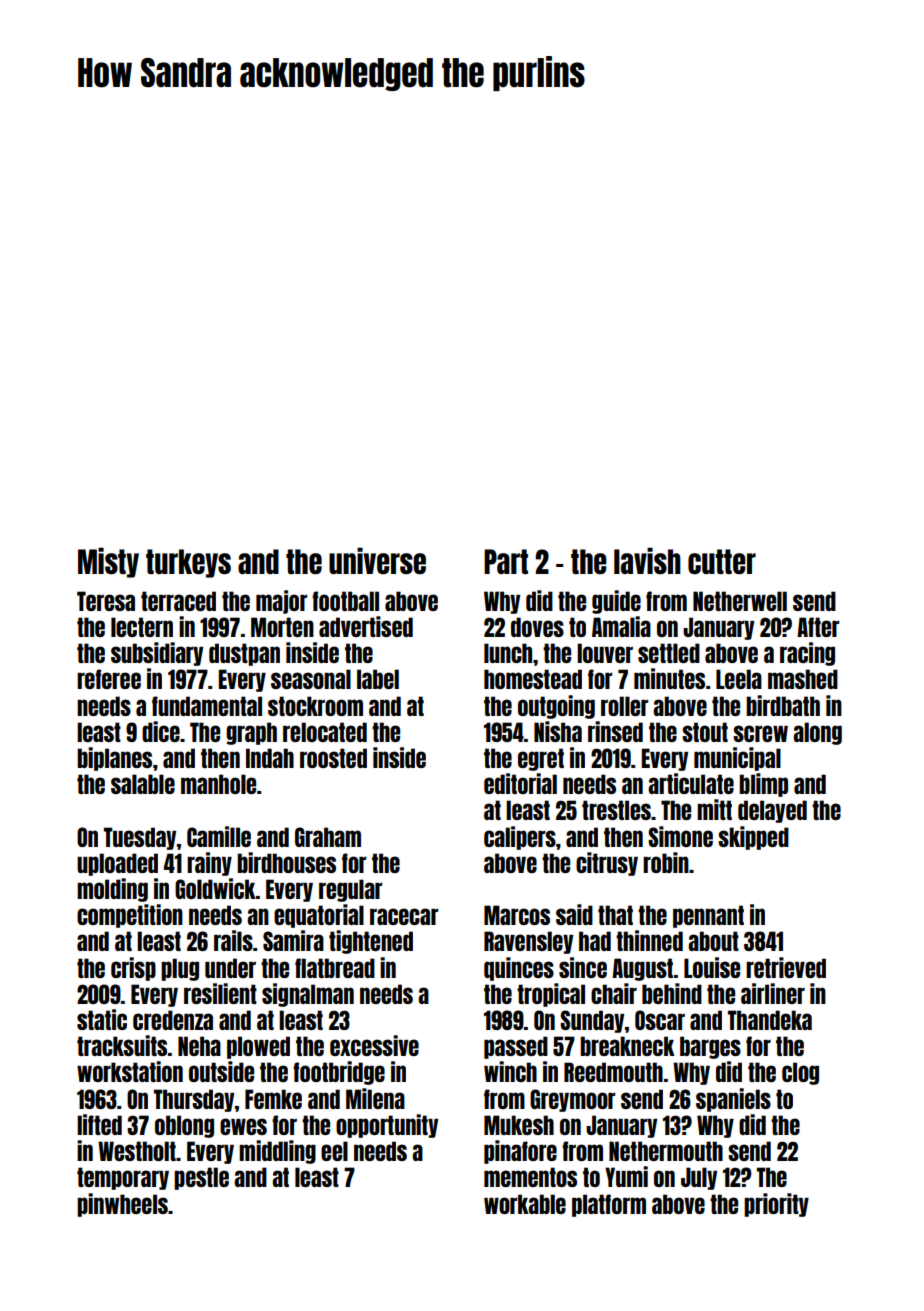 The width and height of the screenshot is (924, 1311). Describe the element at coordinates (377, 560) in the screenshot. I see `universe` at that location.
